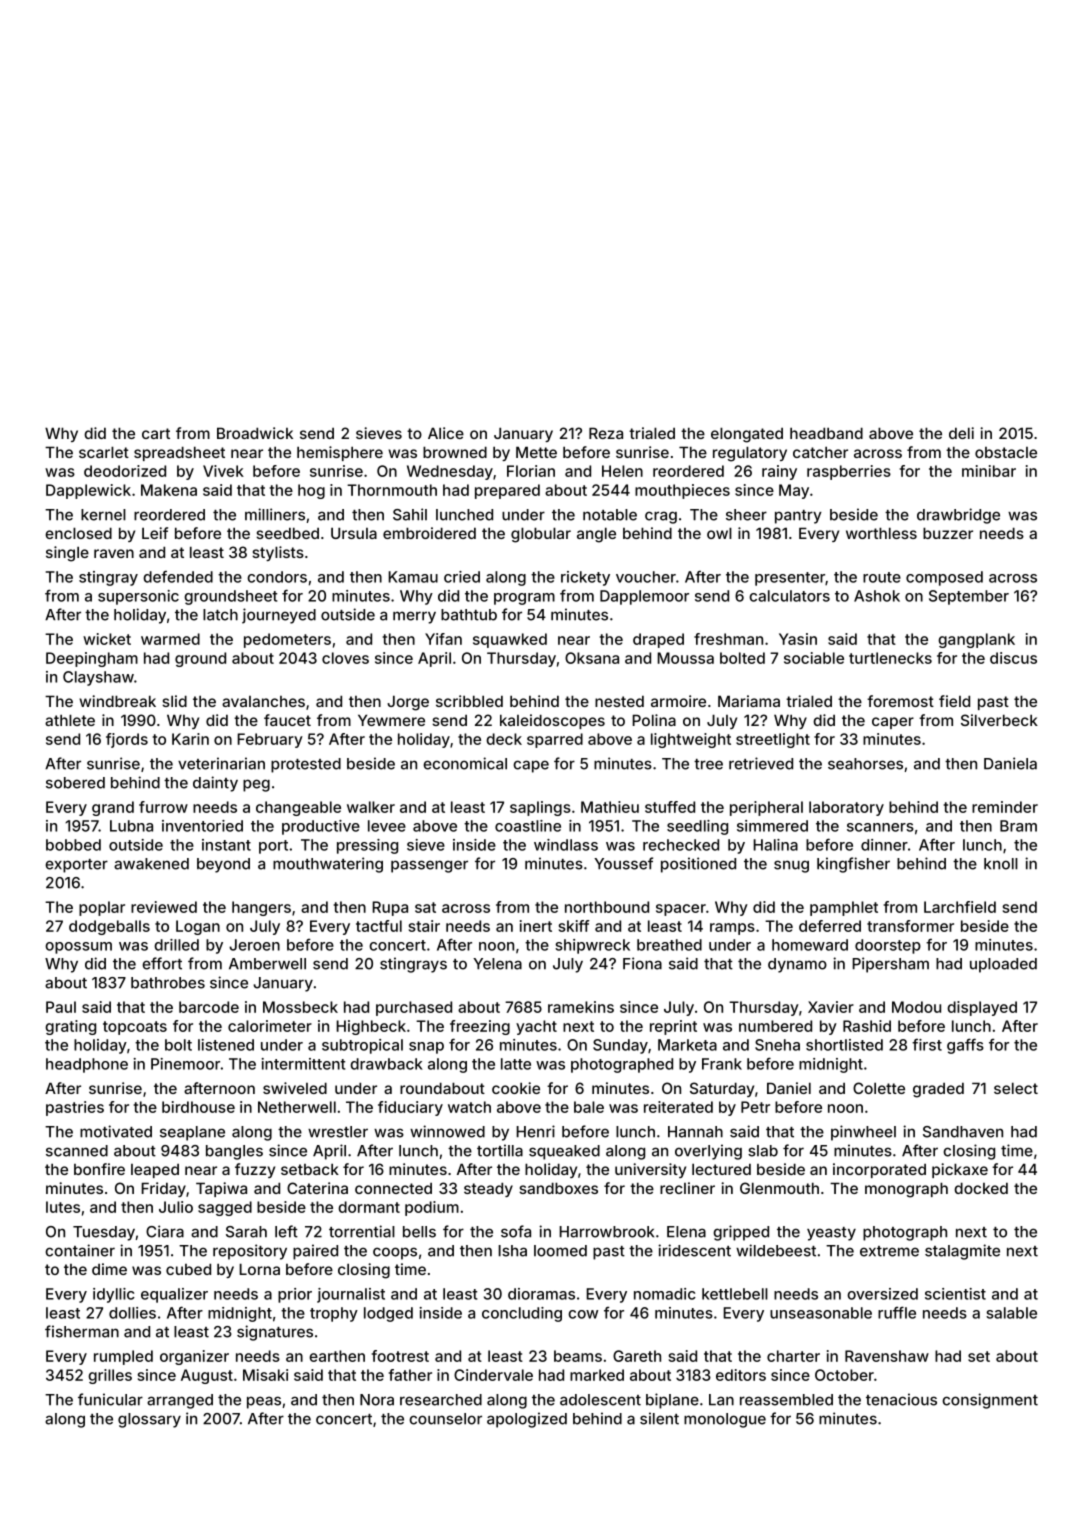 This image has height=1532, width=1083. Describe the element at coordinates (1005, 807) in the image. I see `reminder` at that location.
